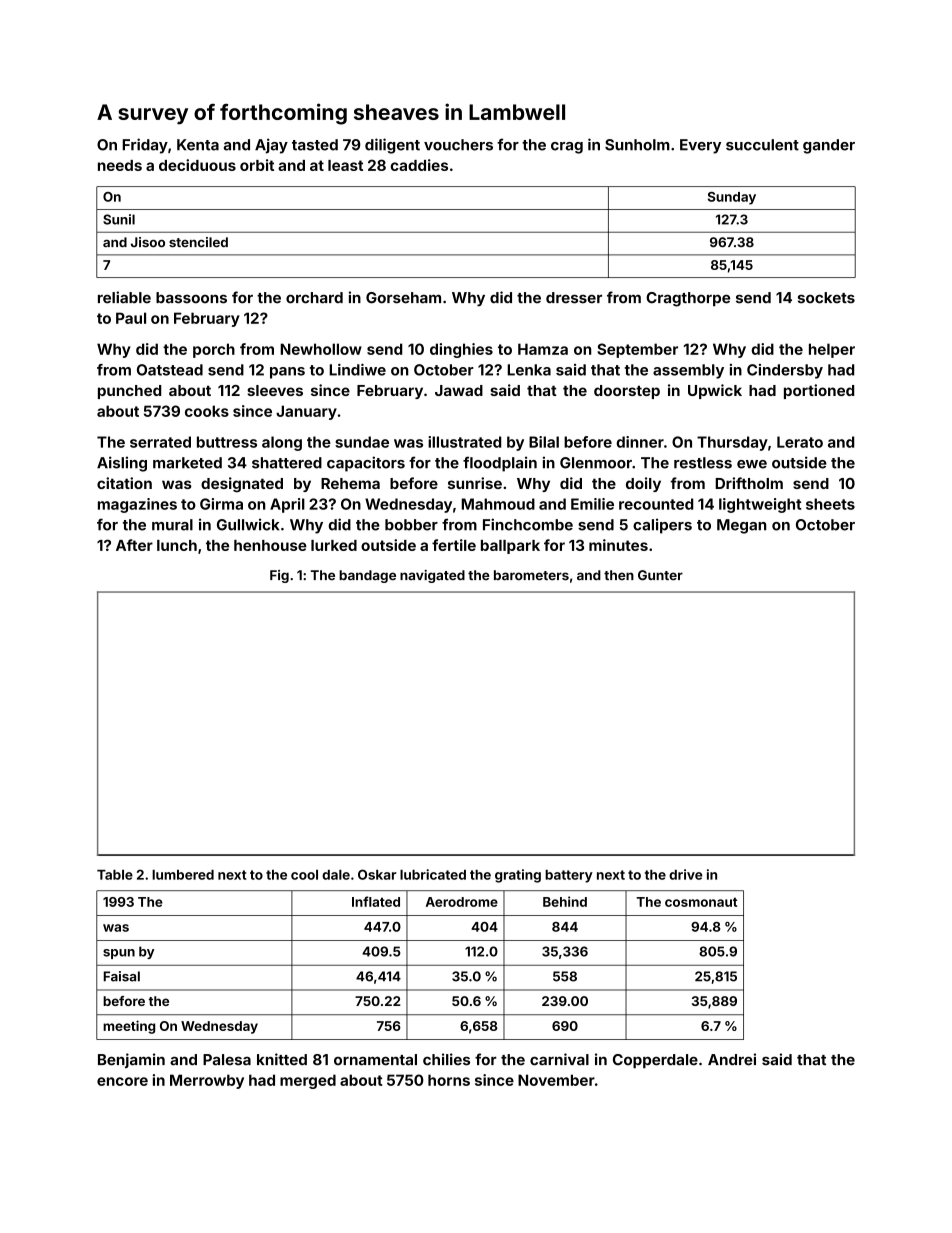  What do you see at coordinates (686, 874) in the document?
I see `drive` at bounding box center [686, 874].
